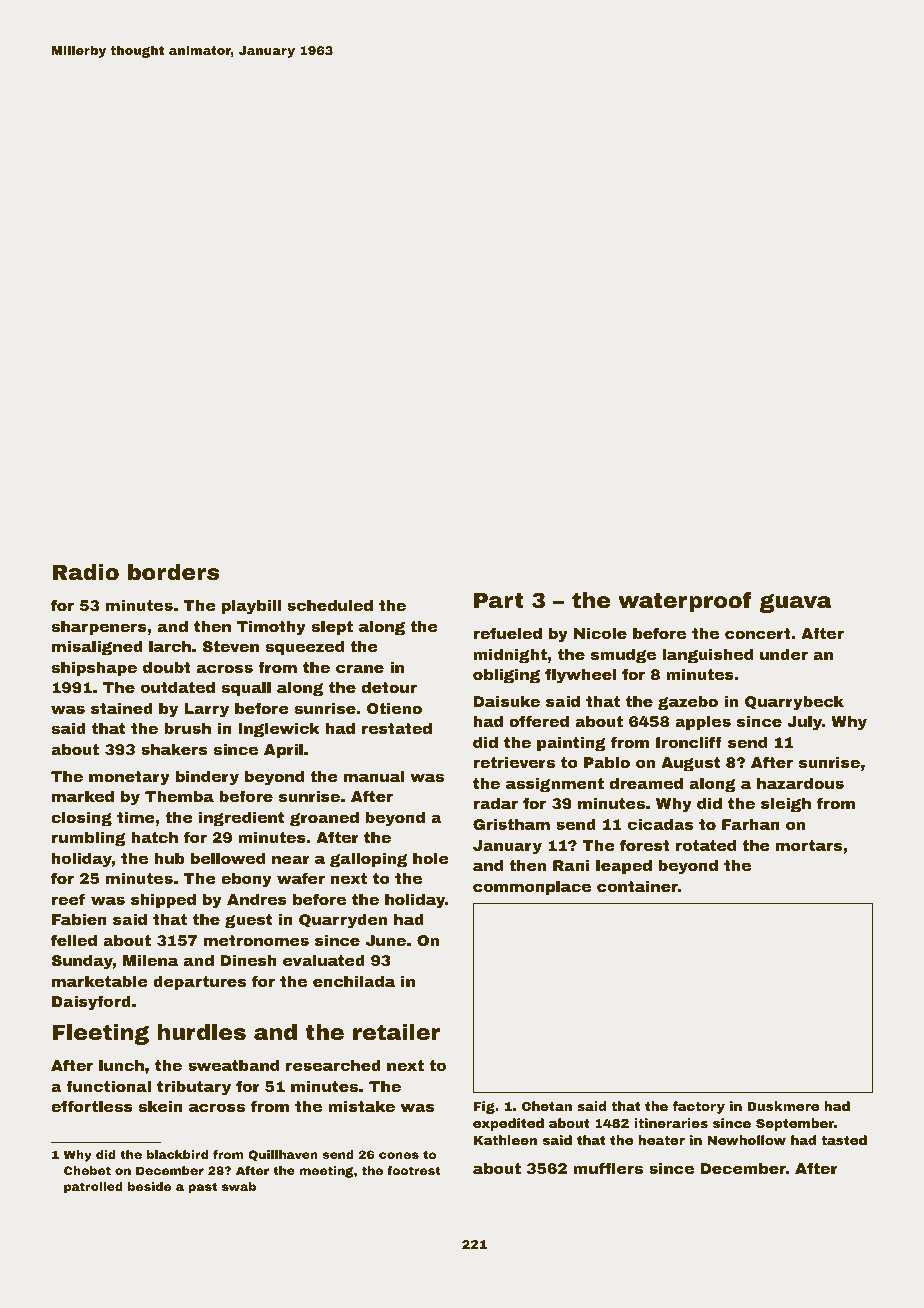  What do you see at coordinates (87, 1170) in the page?
I see `Chebet` at bounding box center [87, 1170].
